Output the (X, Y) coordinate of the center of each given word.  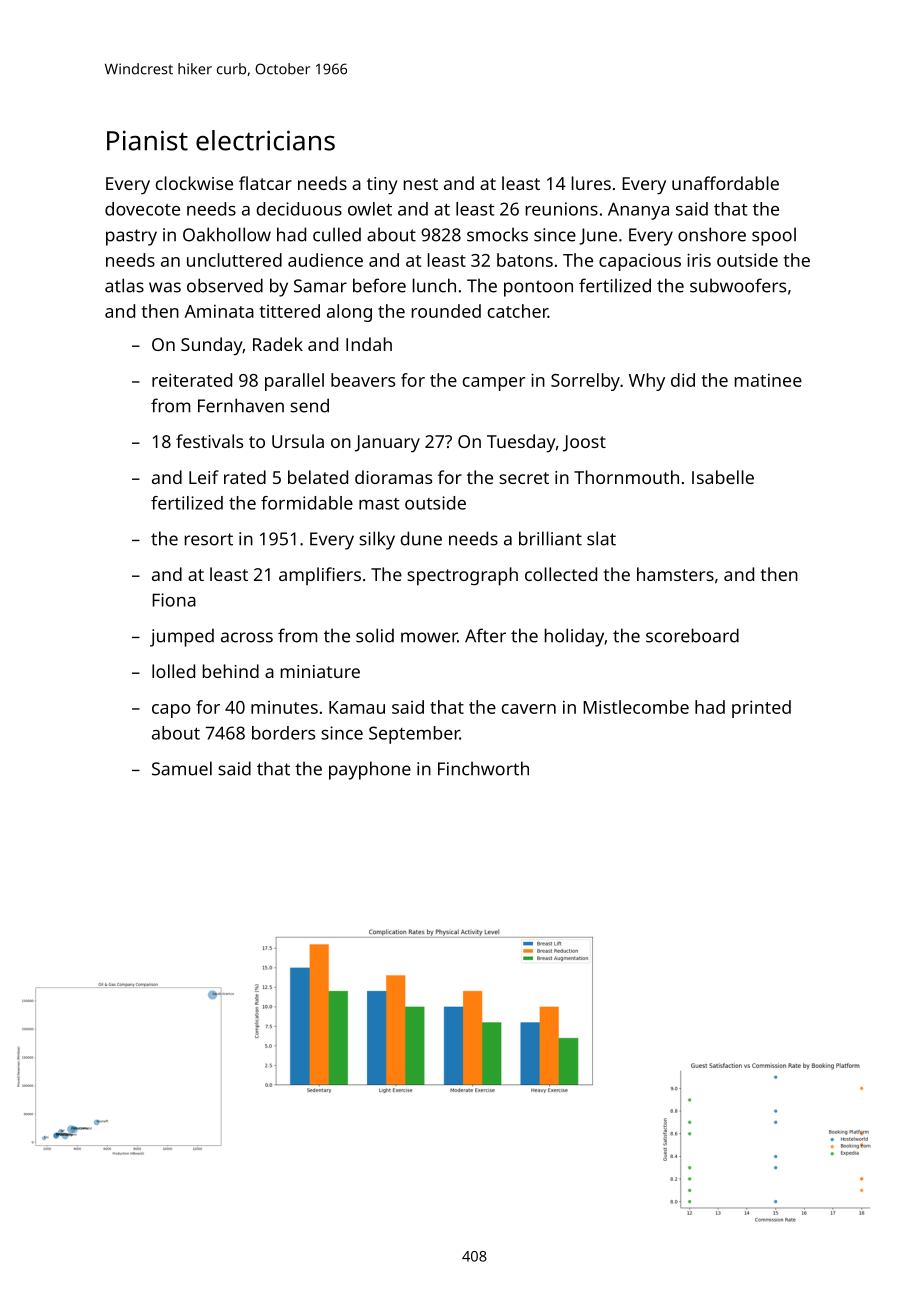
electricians (265, 140)
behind (231, 671)
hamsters (675, 574)
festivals (209, 441)
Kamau (357, 707)
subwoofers (738, 285)
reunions (562, 209)
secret (524, 478)
